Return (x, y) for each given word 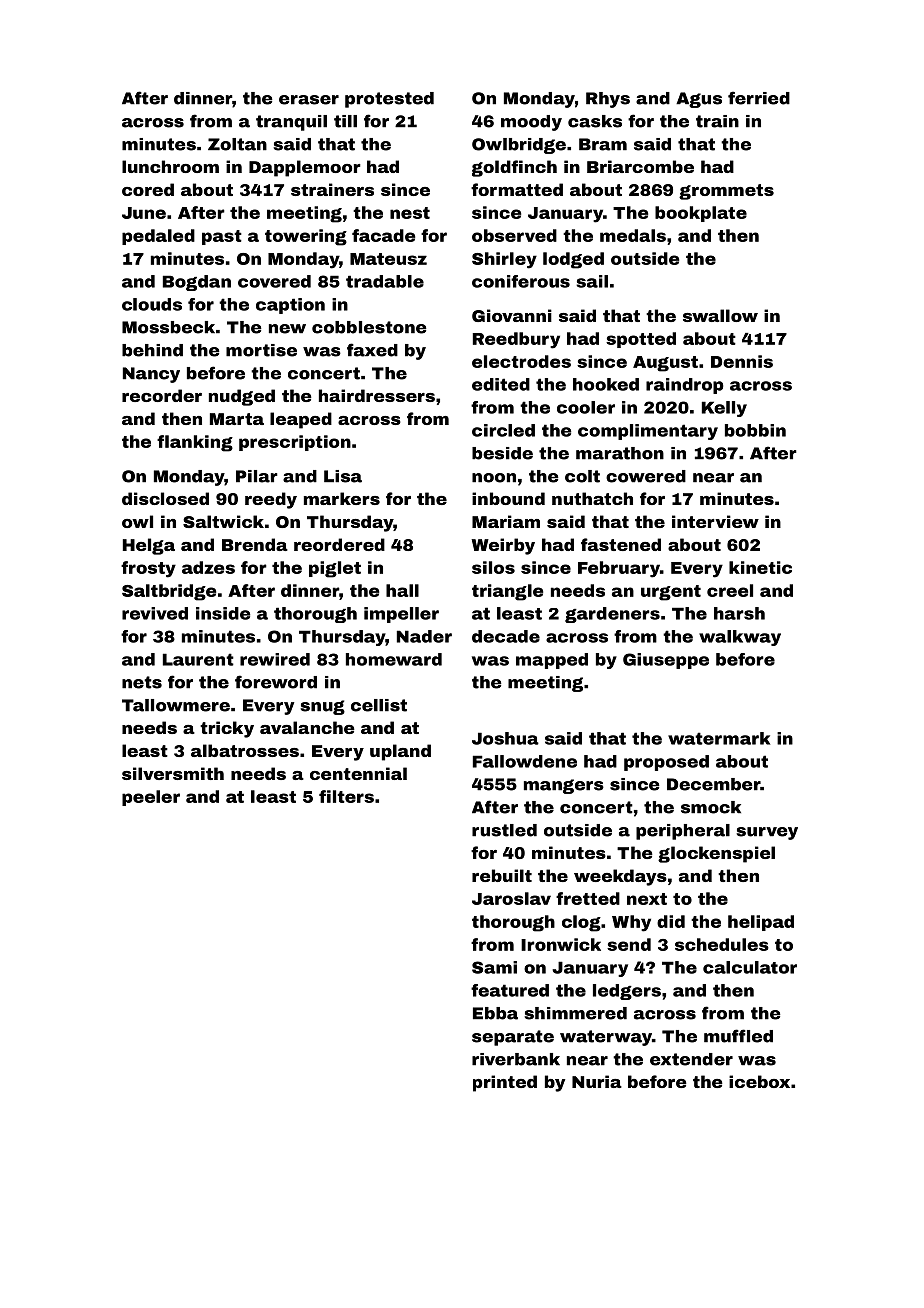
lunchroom (170, 166)
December (713, 784)
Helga (149, 546)
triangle (507, 592)
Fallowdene (525, 761)
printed (505, 1083)
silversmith (173, 773)
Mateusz (388, 259)
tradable (385, 281)
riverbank (516, 1059)
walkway (740, 638)
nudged (242, 397)
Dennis (742, 361)
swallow (720, 315)
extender (691, 1059)
